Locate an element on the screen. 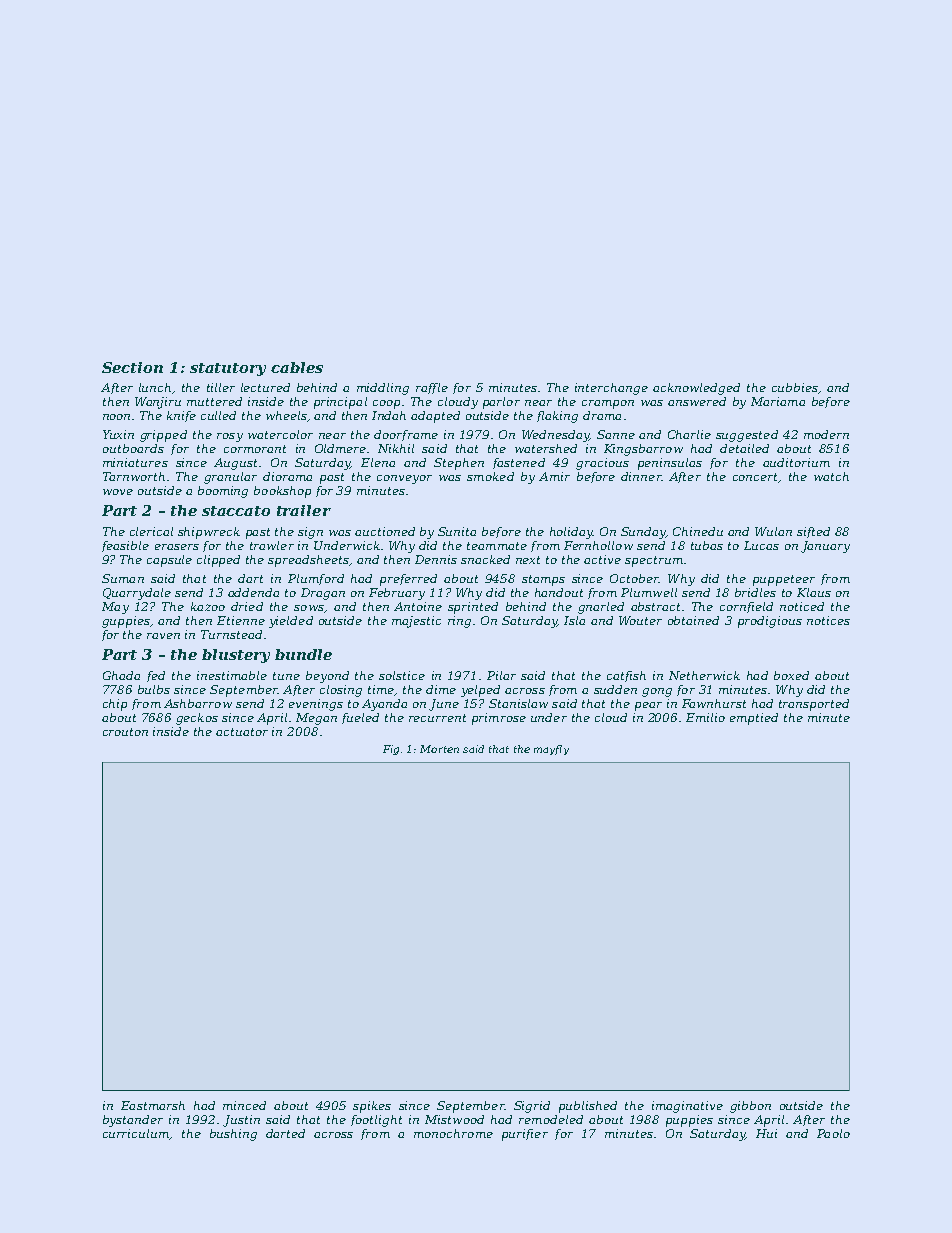 This screenshot has width=952, height=1233. monochrome is located at coordinates (453, 1133).
